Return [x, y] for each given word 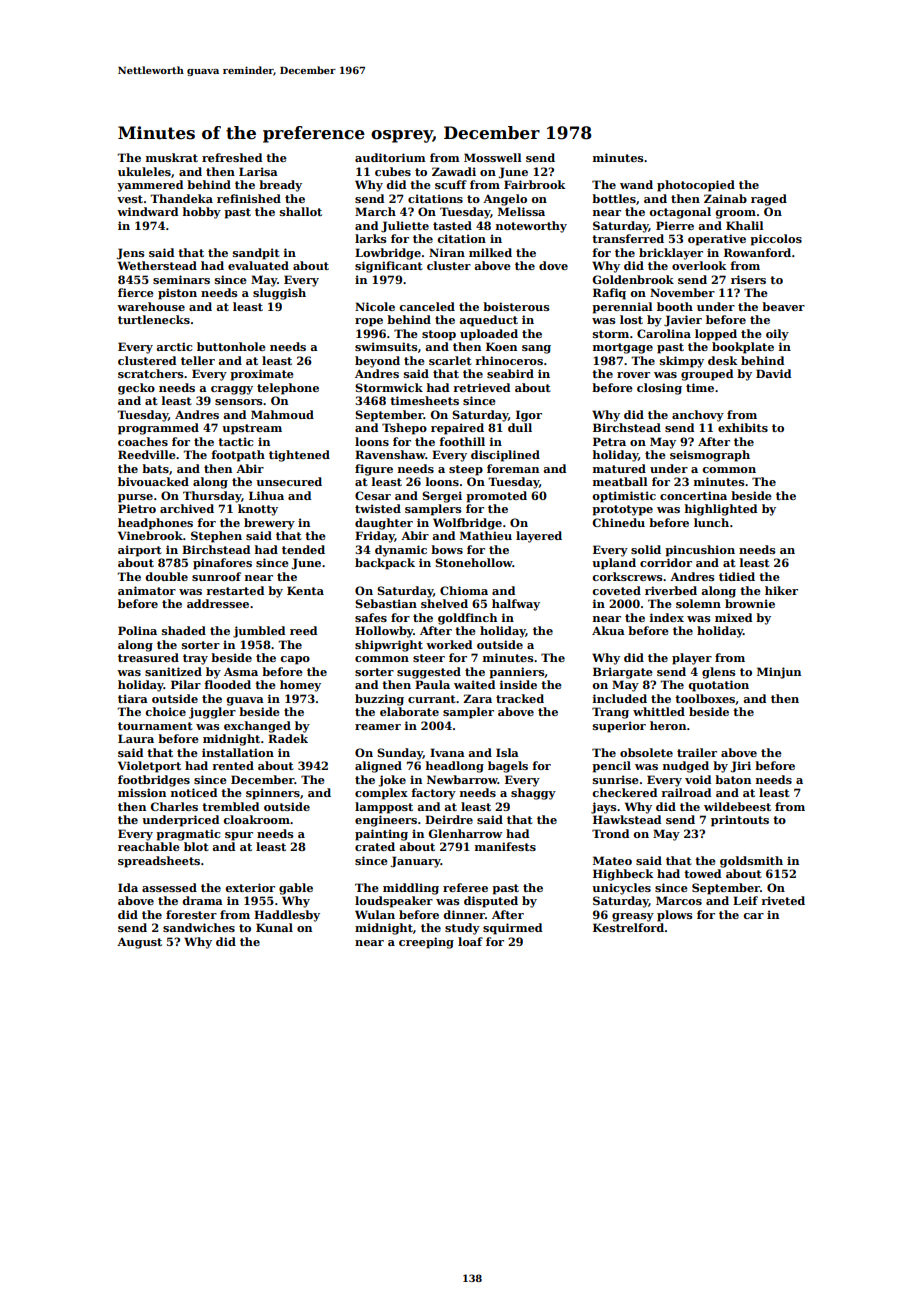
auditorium [390, 157]
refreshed [232, 157]
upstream [252, 429]
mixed [733, 617]
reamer [378, 727]
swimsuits [386, 346]
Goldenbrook [633, 279]
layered [539, 537]
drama [202, 900]
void [698, 779]
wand [636, 184]
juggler [212, 713]
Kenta [305, 590]
